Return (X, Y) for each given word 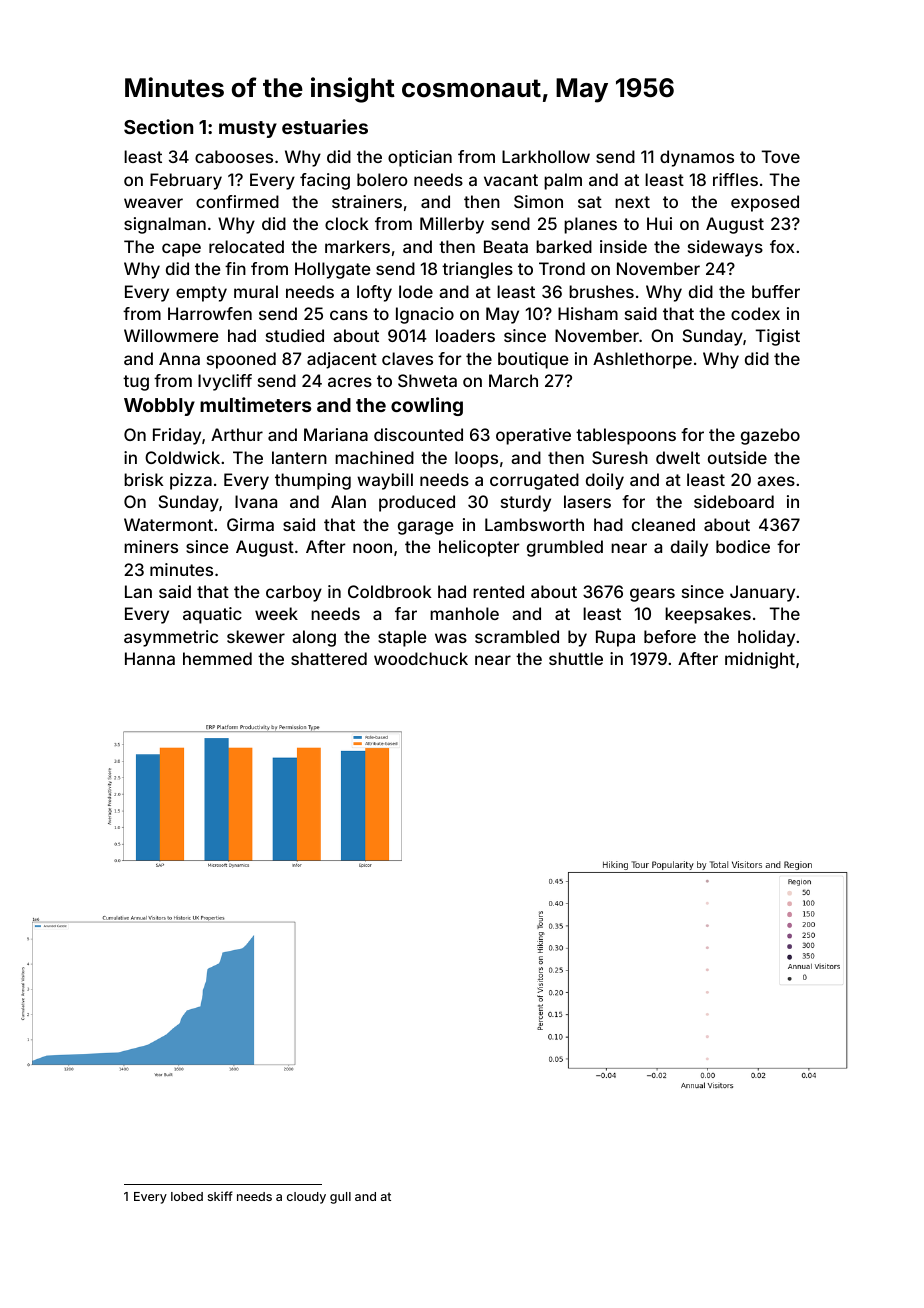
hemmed (217, 658)
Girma (250, 524)
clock (347, 223)
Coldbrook (390, 591)
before (670, 636)
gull (340, 1198)
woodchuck (421, 658)
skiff (220, 1196)
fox (782, 246)
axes (776, 481)
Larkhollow (546, 156)
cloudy (306, 1198)
